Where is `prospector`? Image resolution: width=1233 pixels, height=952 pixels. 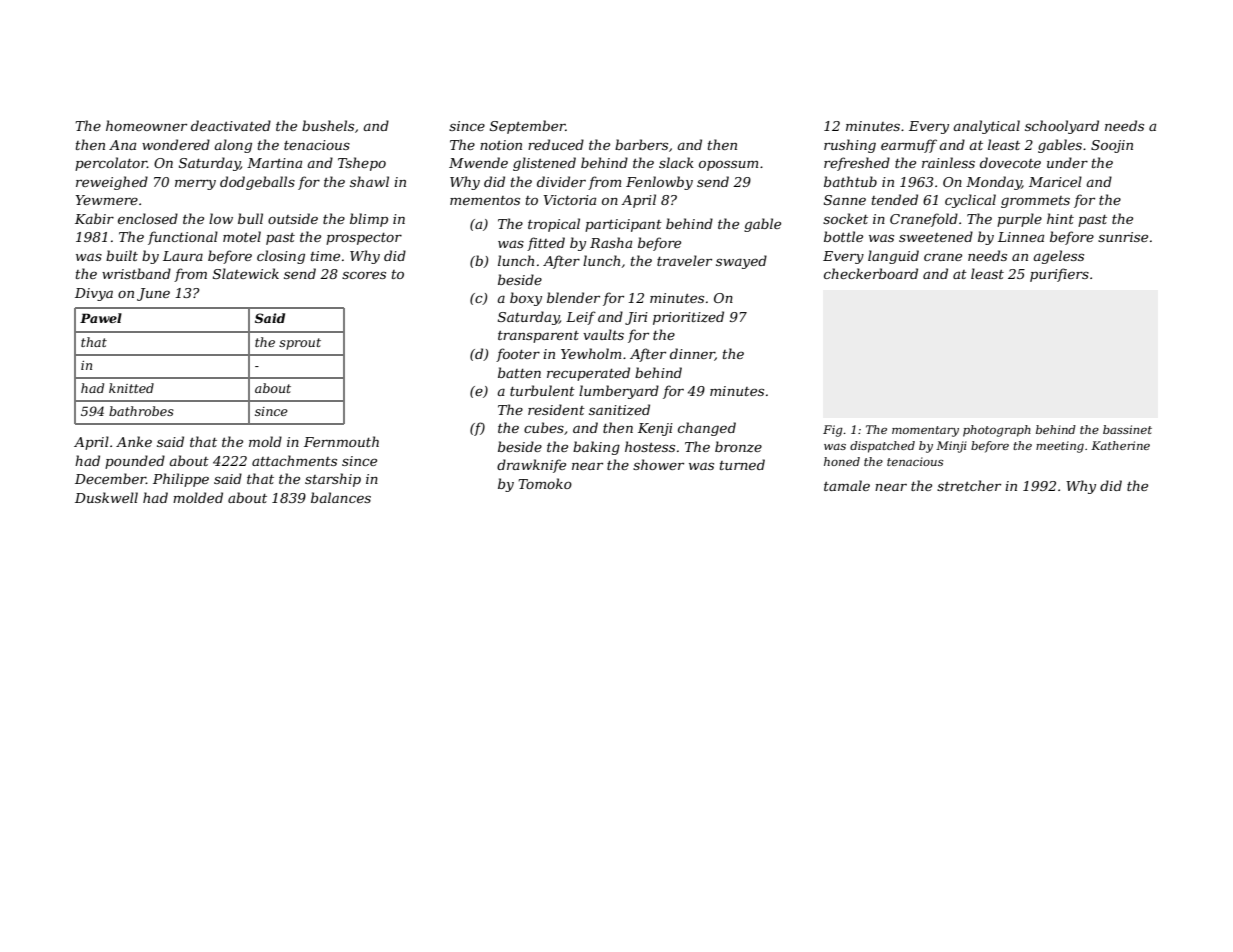 prospector is located at coordinates (364, 239).
